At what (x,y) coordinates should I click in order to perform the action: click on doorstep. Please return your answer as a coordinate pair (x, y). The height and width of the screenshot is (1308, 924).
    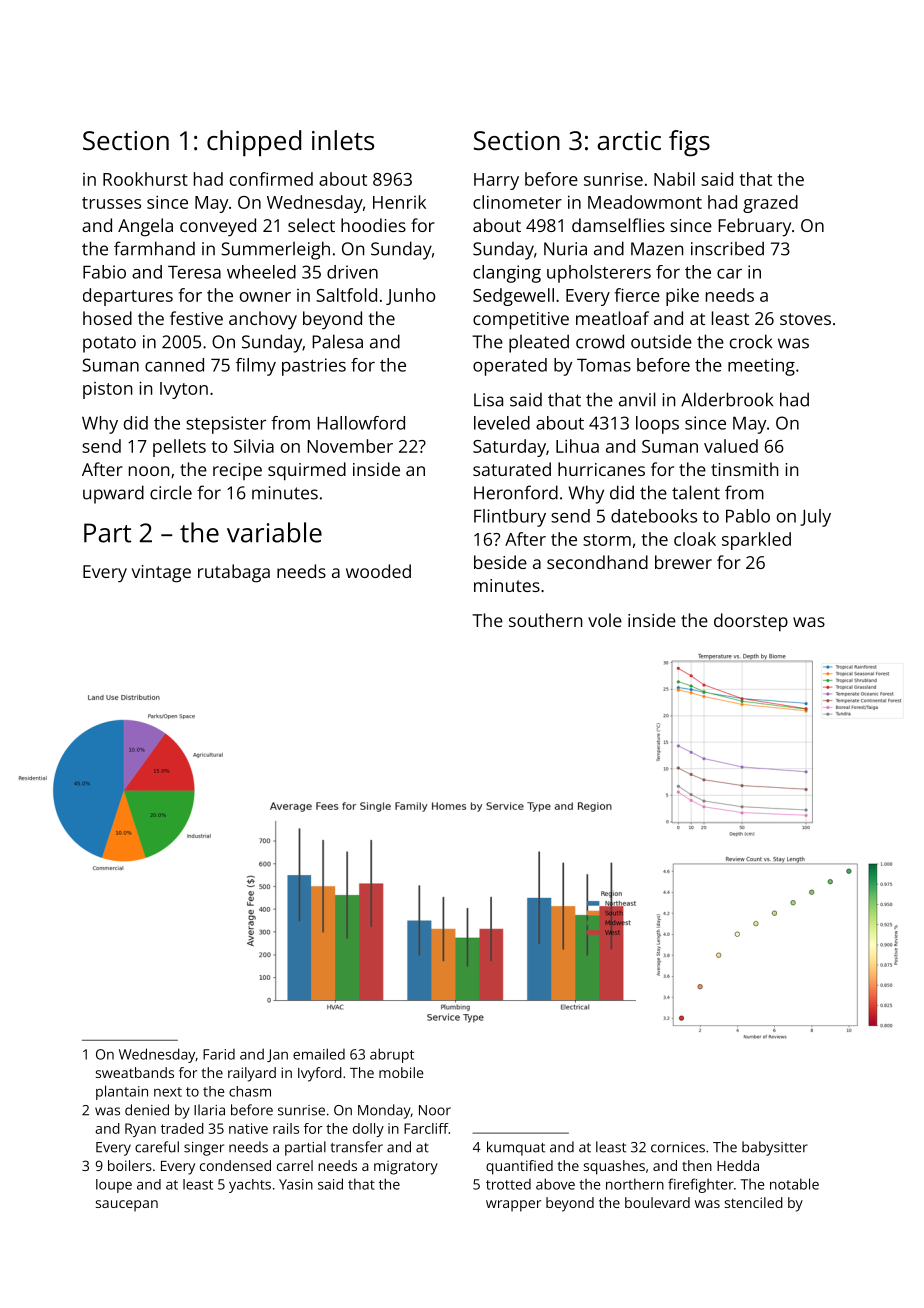
    Looking at the image, I should click on (751, 622).
